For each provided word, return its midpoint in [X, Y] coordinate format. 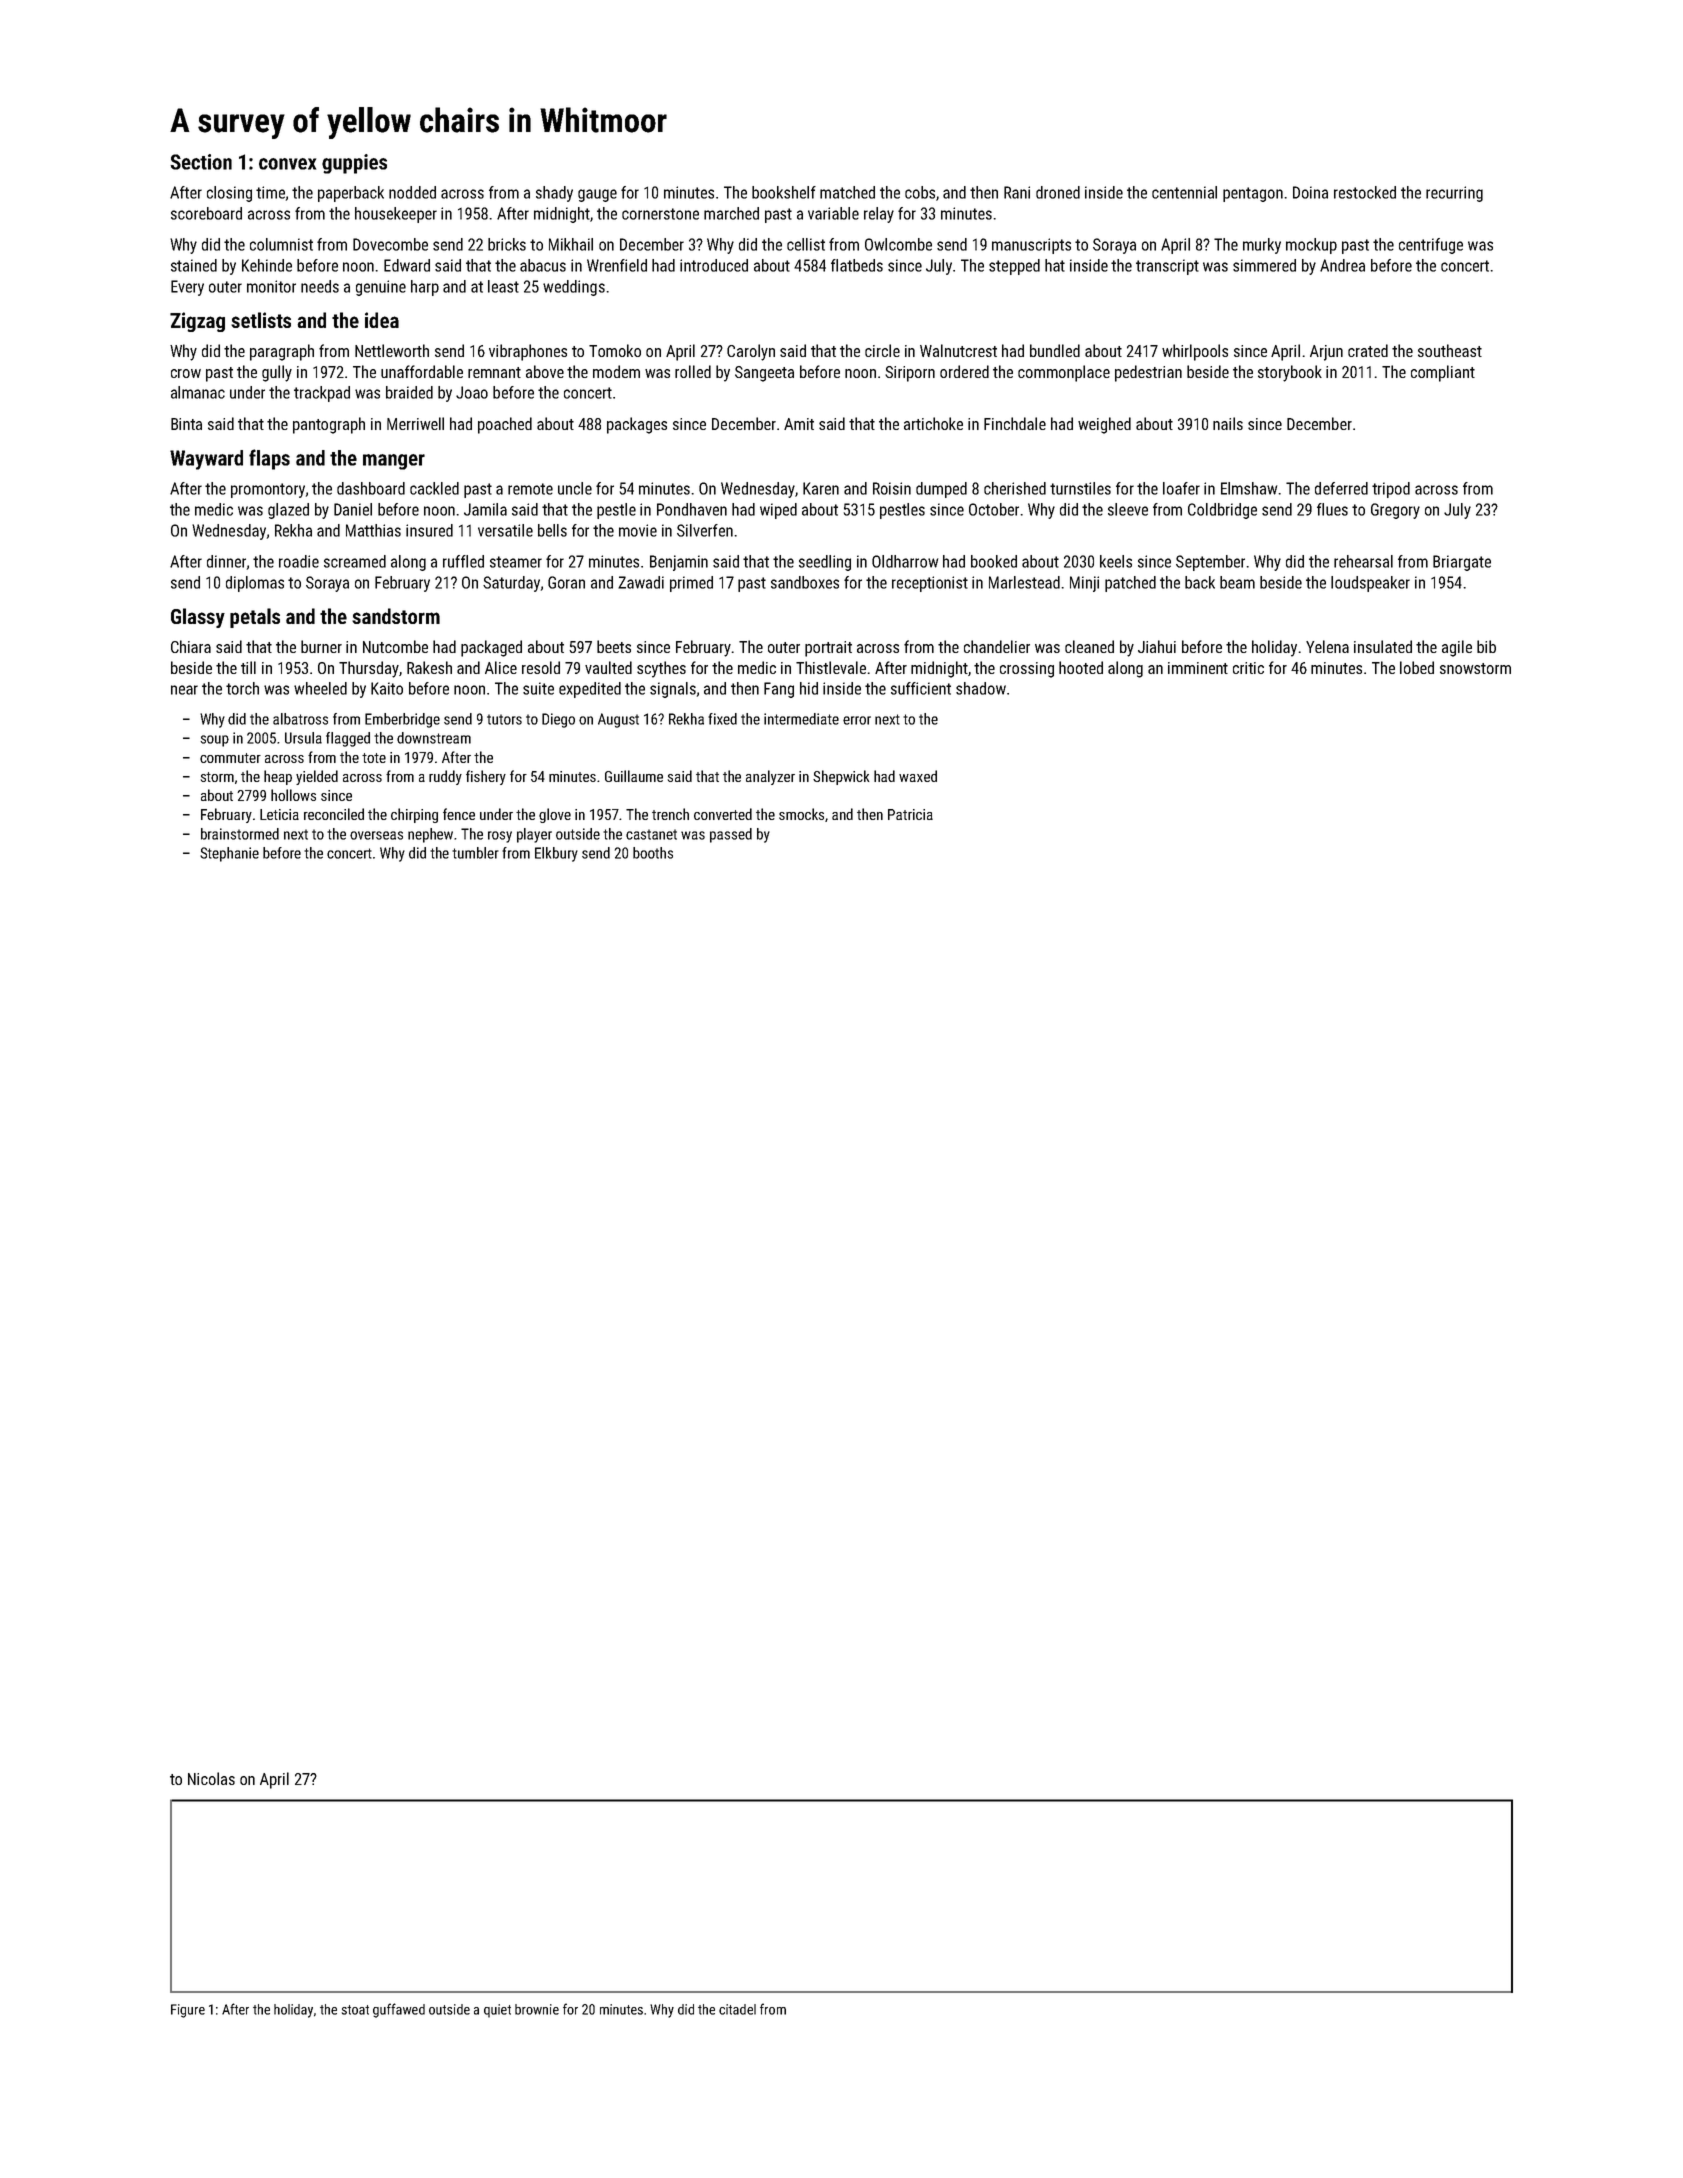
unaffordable [422, 371]
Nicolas [211, 1778]
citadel [737, 2009]
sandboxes [805, 582]
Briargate [1462, 563]
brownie [537, 2009]
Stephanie [229, 854]
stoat [355, 2010]
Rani [1017, 192]
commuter [230, 758]
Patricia [910, 814]
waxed [918, 776]
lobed [1417, 667]
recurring [1454, 194]
